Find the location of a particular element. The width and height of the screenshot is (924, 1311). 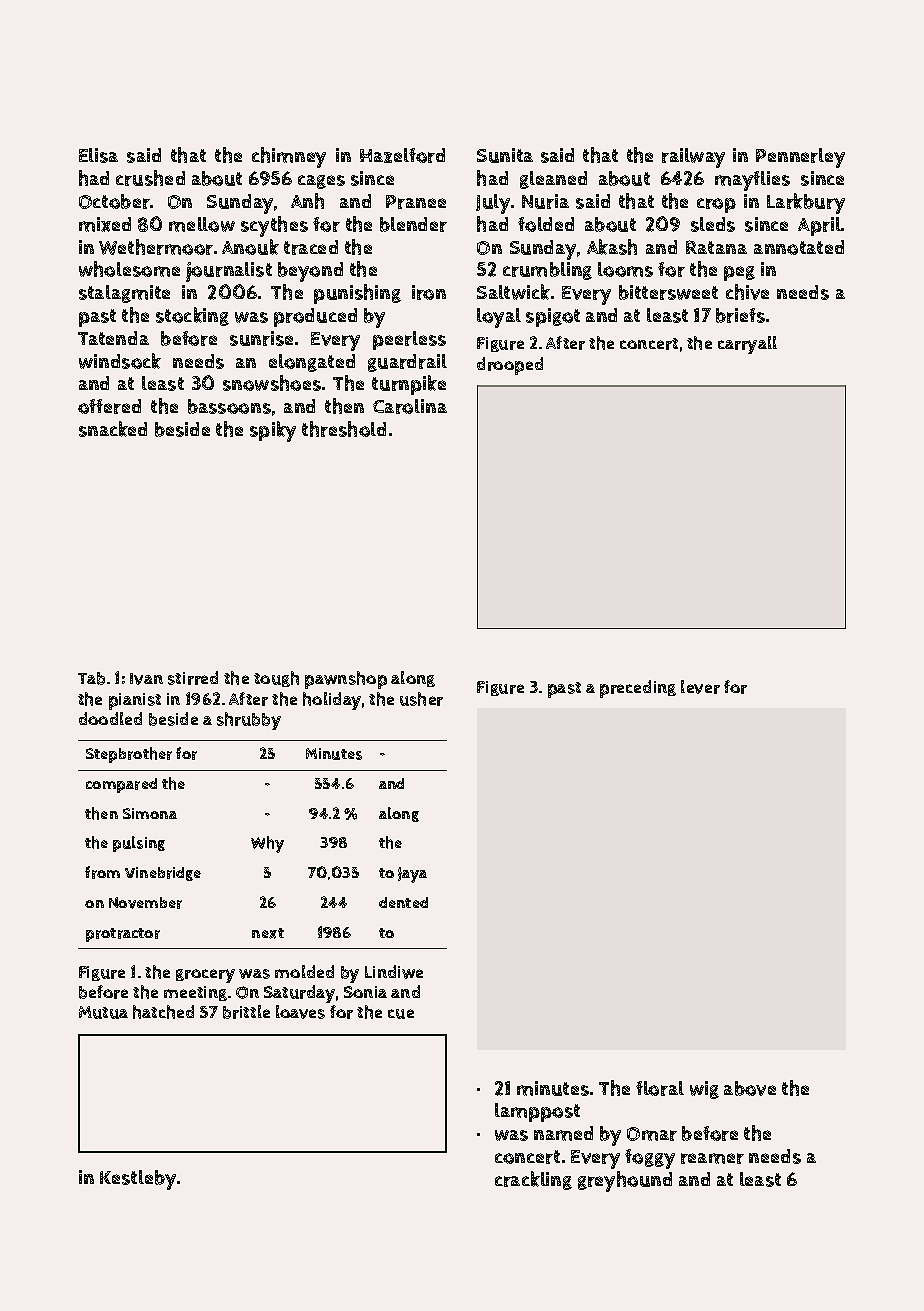

brittle is located at coordinates (246, 1012).
